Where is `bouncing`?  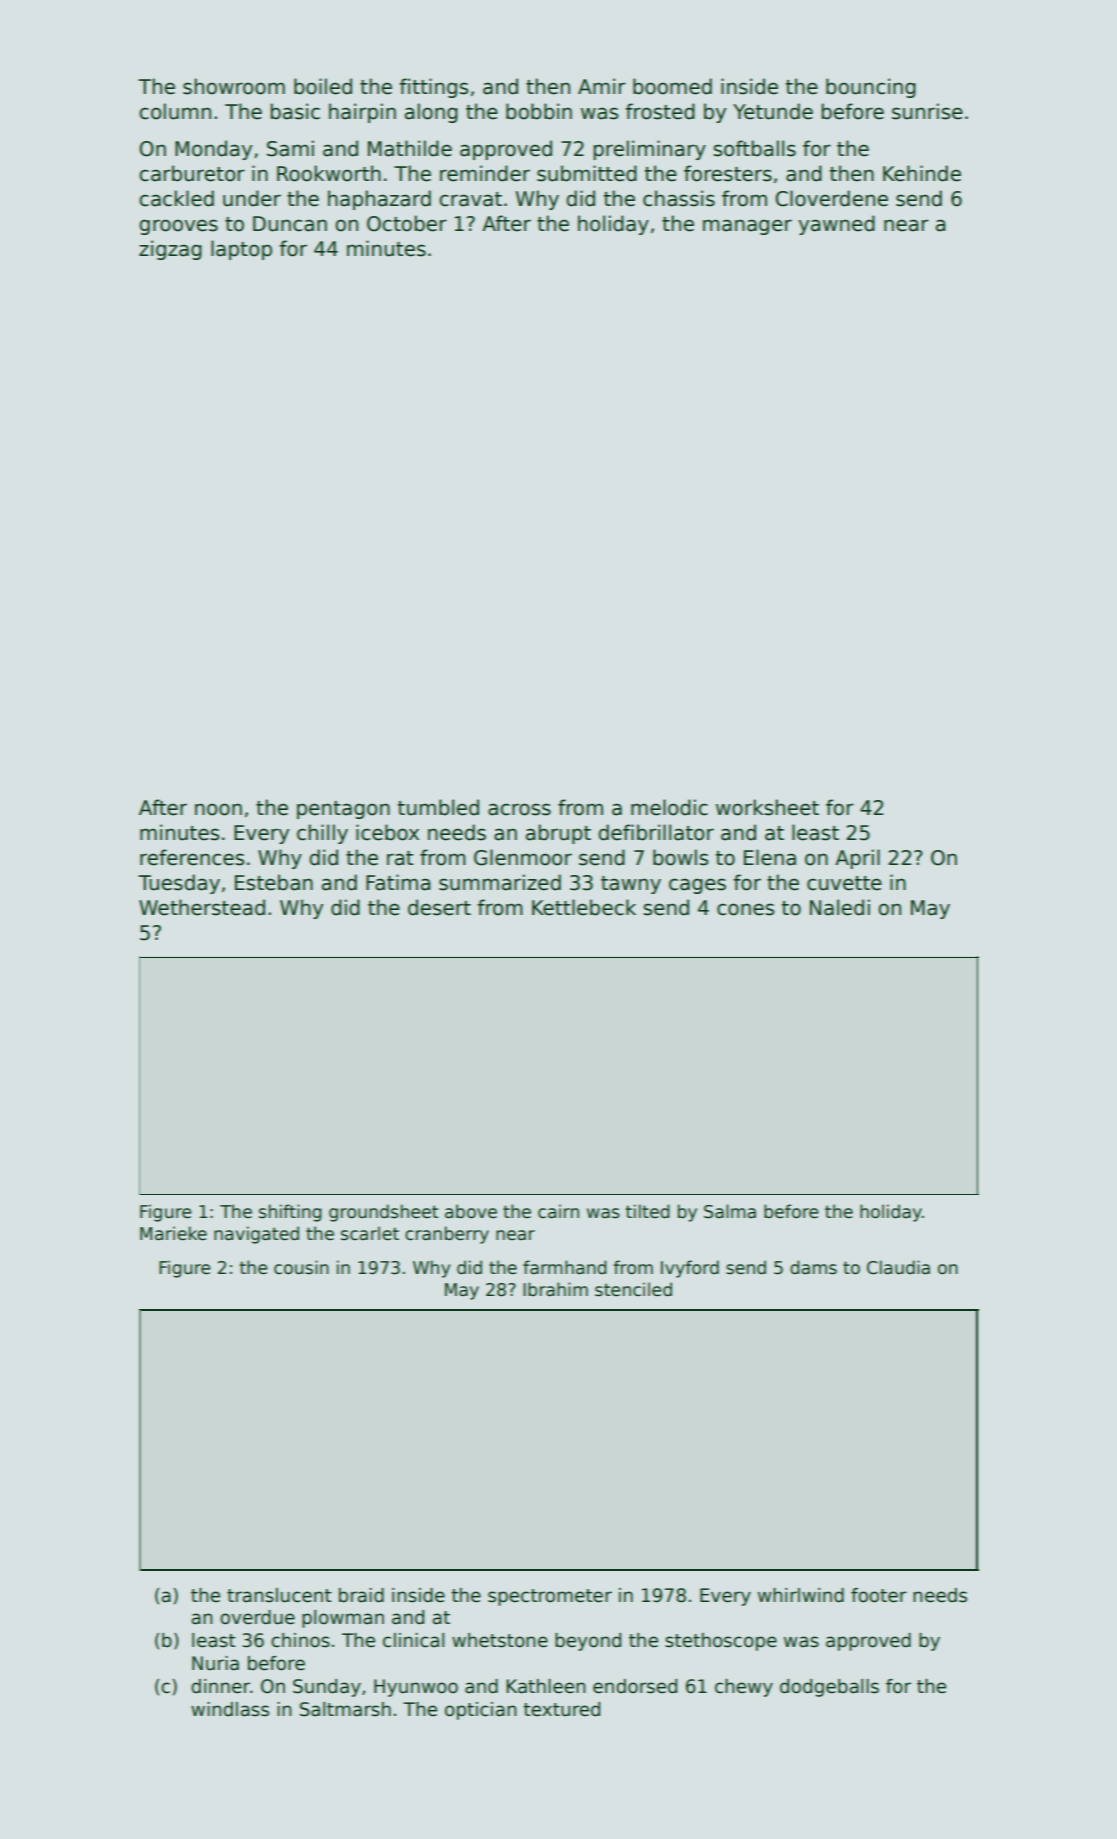
bouncing is located at coordinates (871, 88).
